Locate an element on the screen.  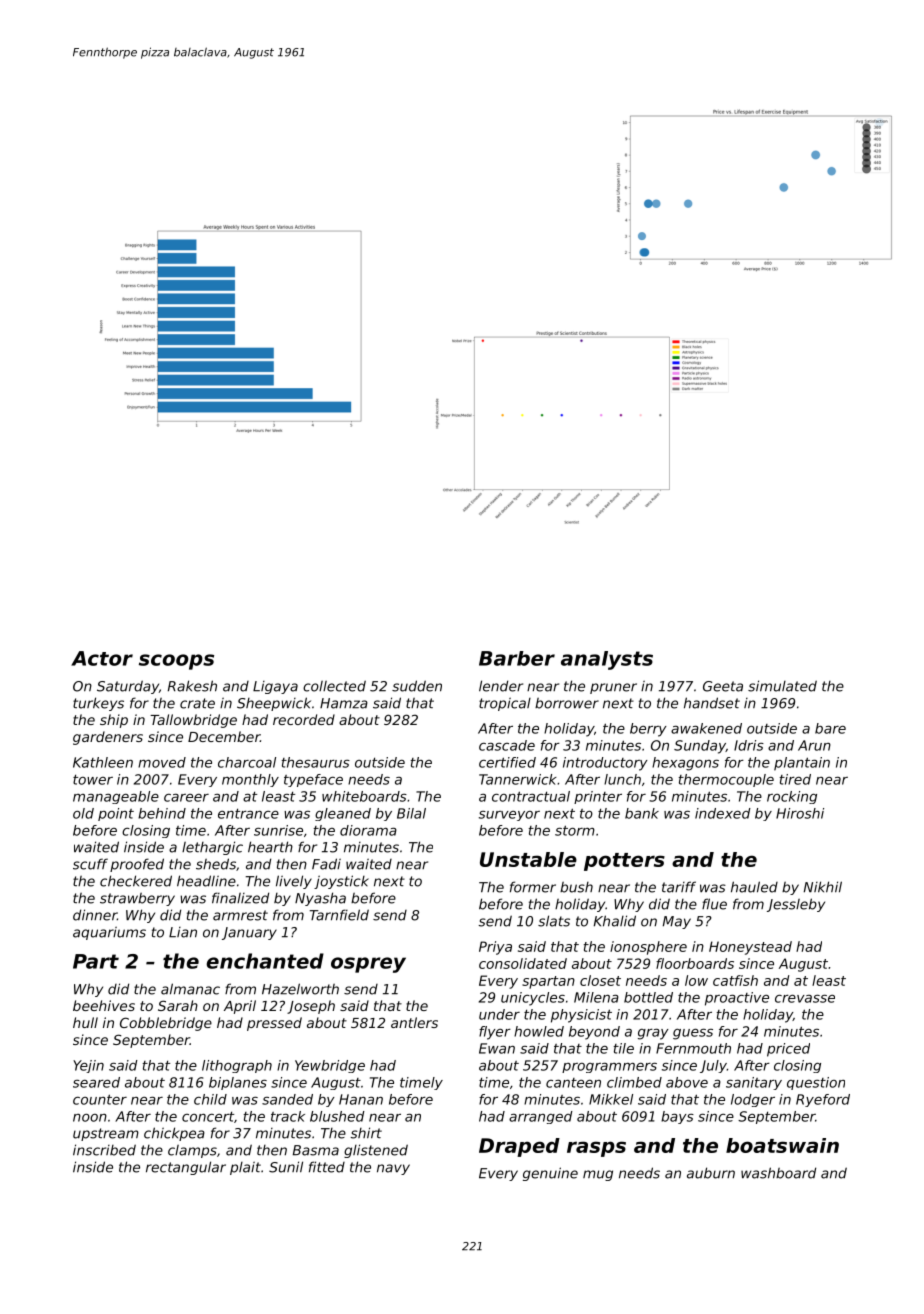
Joseph is located at coordinates (311, 1007).
